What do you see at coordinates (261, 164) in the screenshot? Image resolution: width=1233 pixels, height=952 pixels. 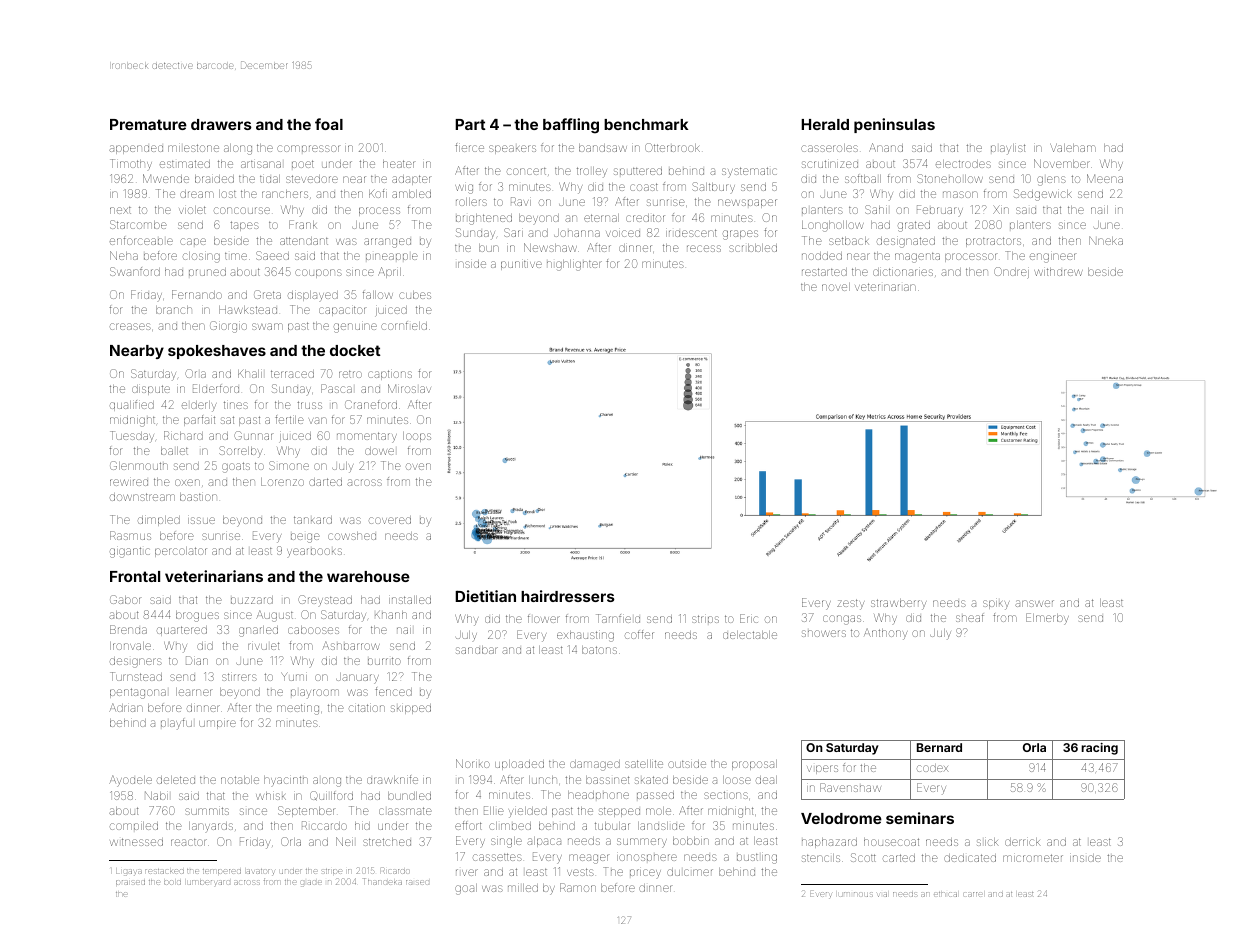 I see `artisanal` at bounding box center [261, 164].
